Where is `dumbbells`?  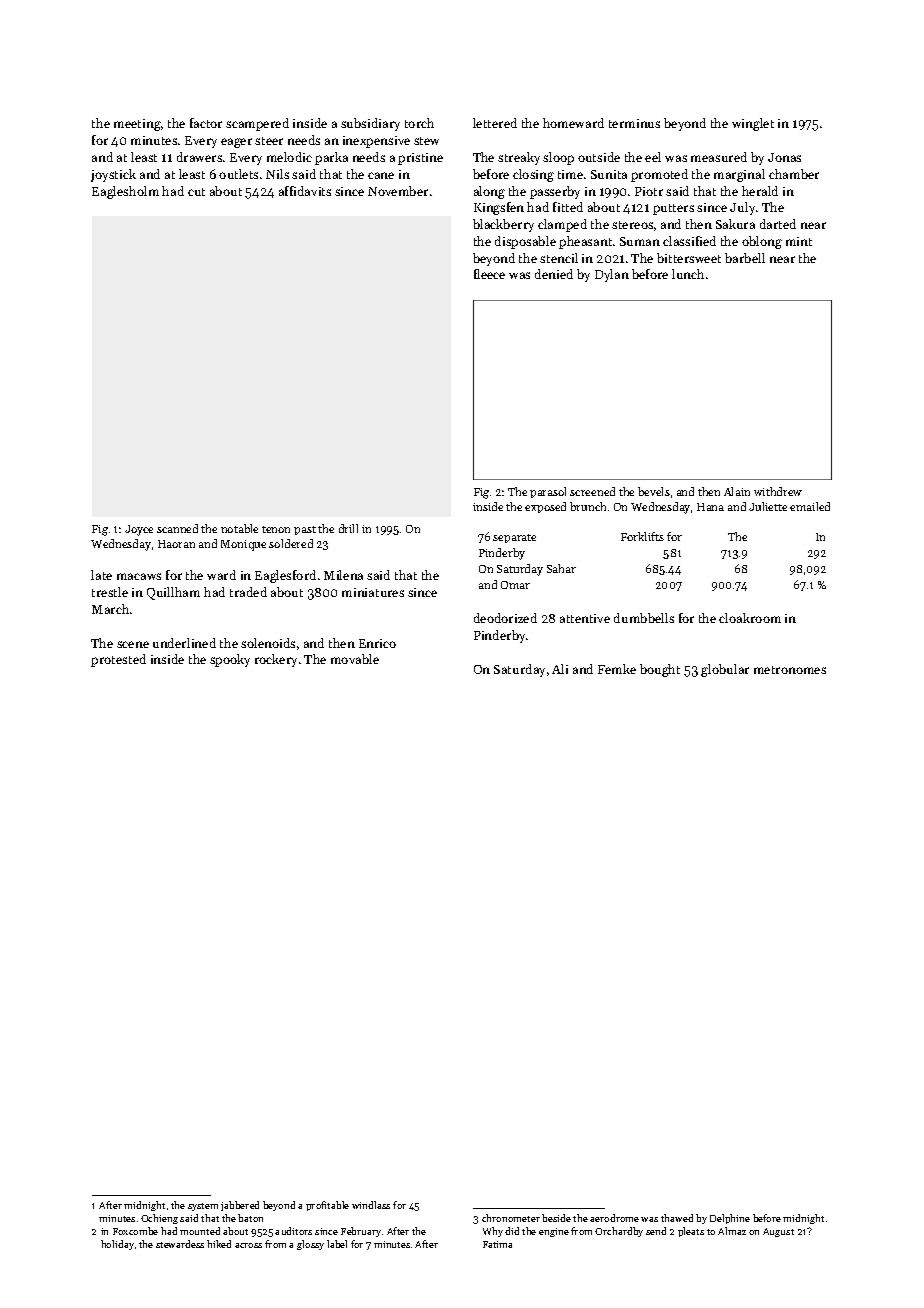
dumbbells is located at coordinates (644, 618).
